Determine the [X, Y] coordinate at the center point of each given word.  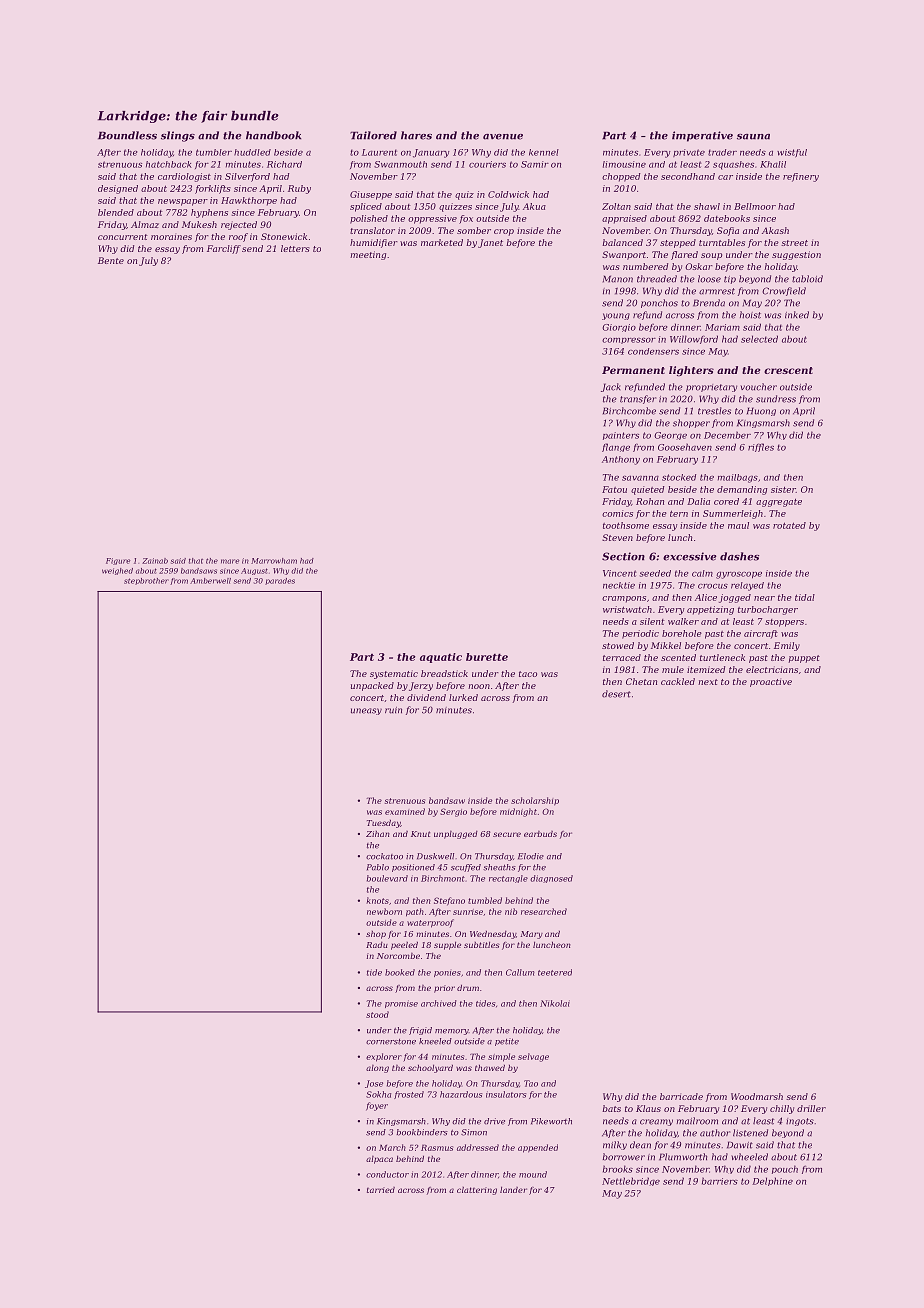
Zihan [378, 834]
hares [416, 135]
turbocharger [768, 610]
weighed [117, 571]
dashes [739, 556]
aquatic [441, 658]
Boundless [127, 135]
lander [513, 1190]
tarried [381, 1190]
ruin [393, 710]
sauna [753, 137]
